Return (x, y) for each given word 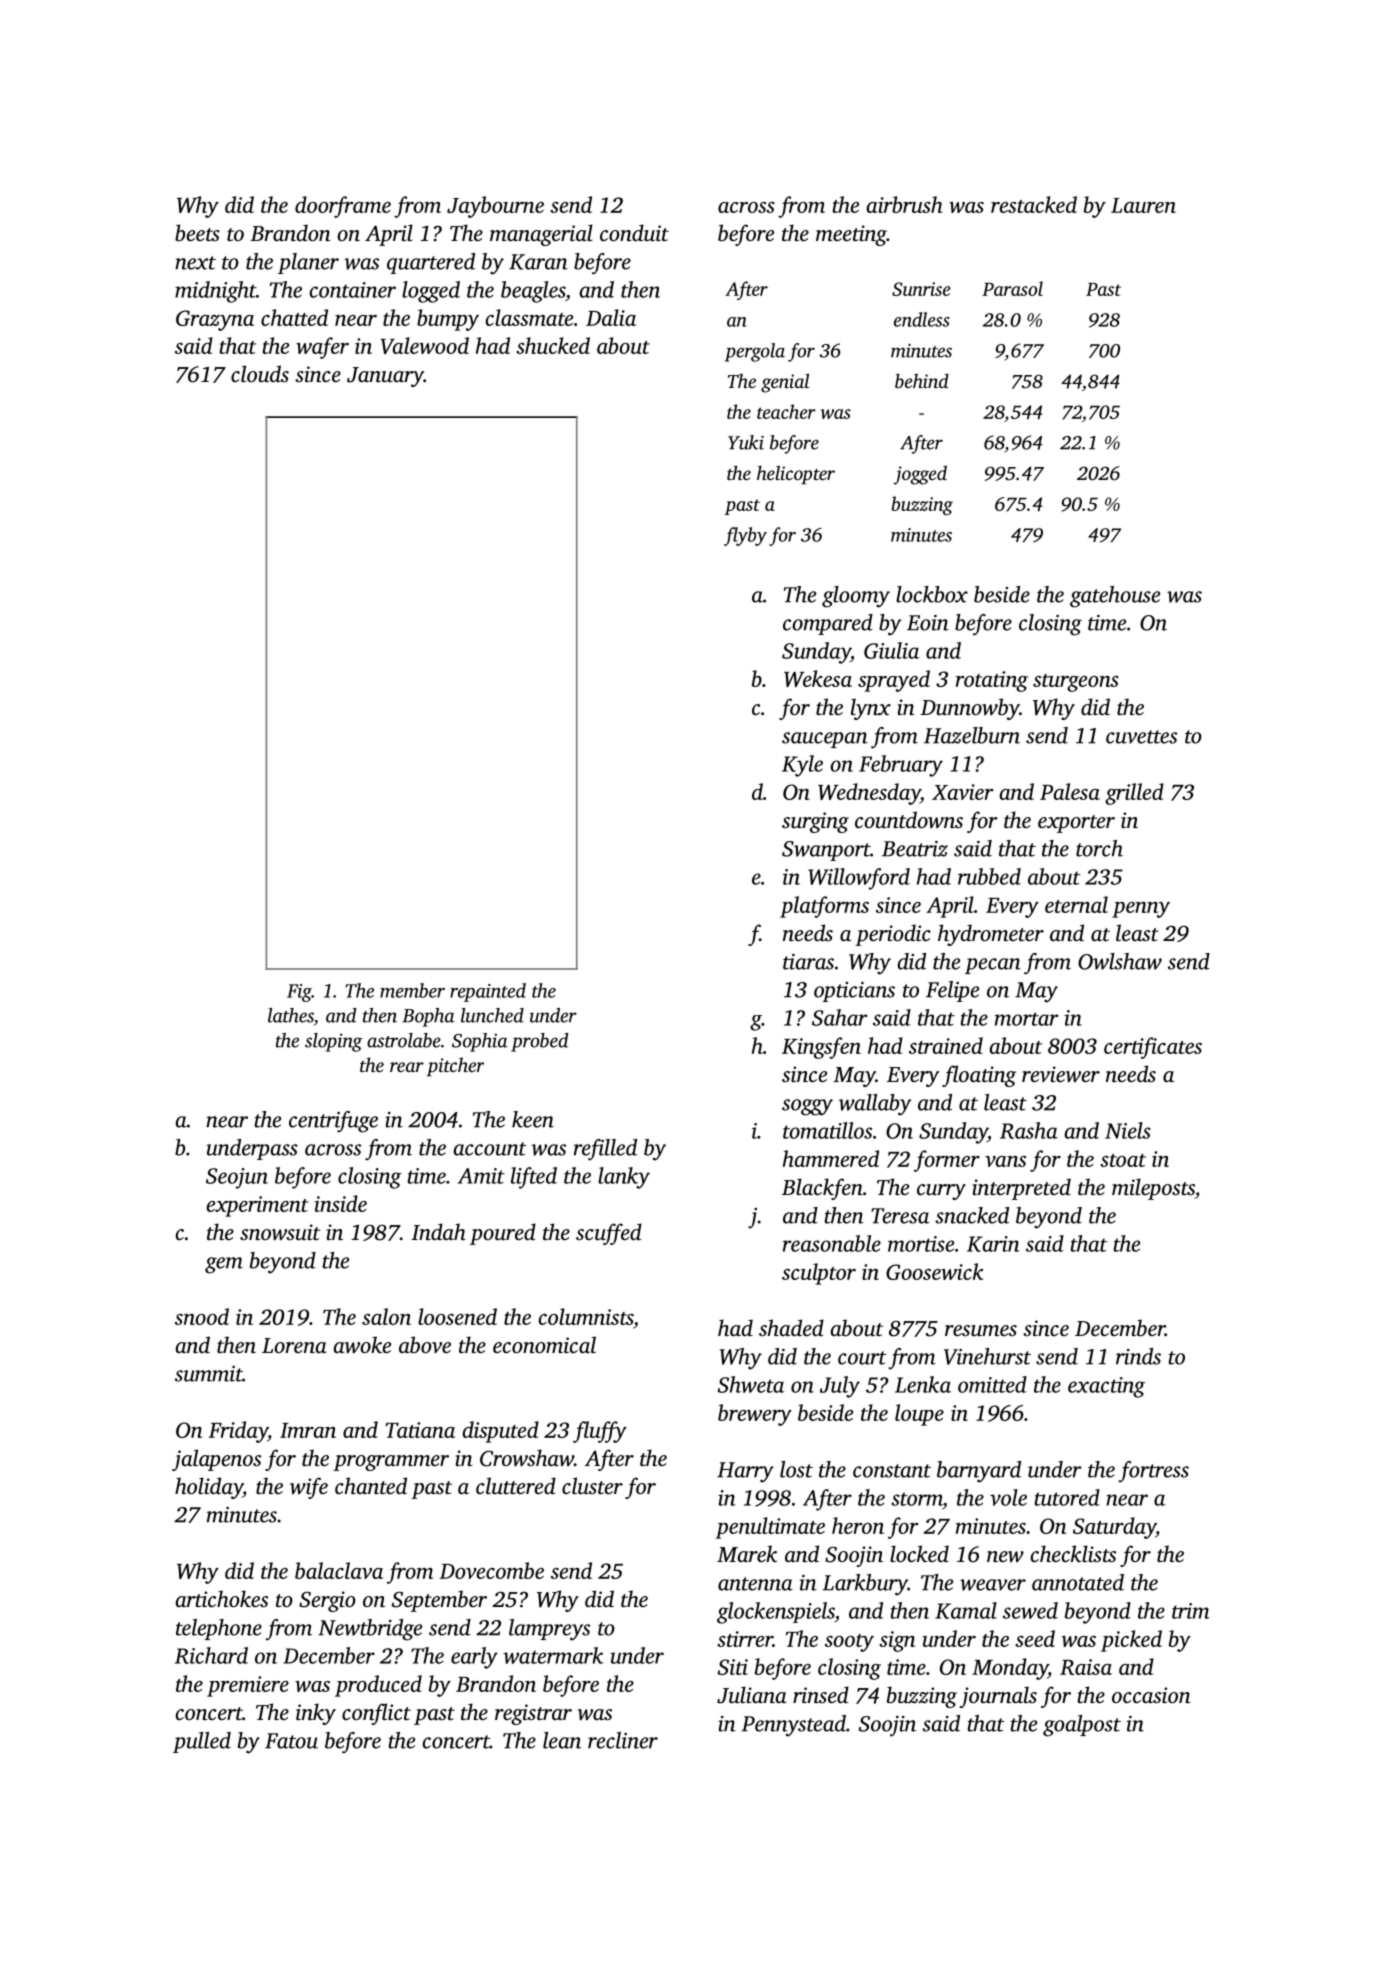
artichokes (221, 1598)
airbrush (905, 204)
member (412, 990)
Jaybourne (495, 207)
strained (946, 1045)
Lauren (1143, 205)
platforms (824, 907)
